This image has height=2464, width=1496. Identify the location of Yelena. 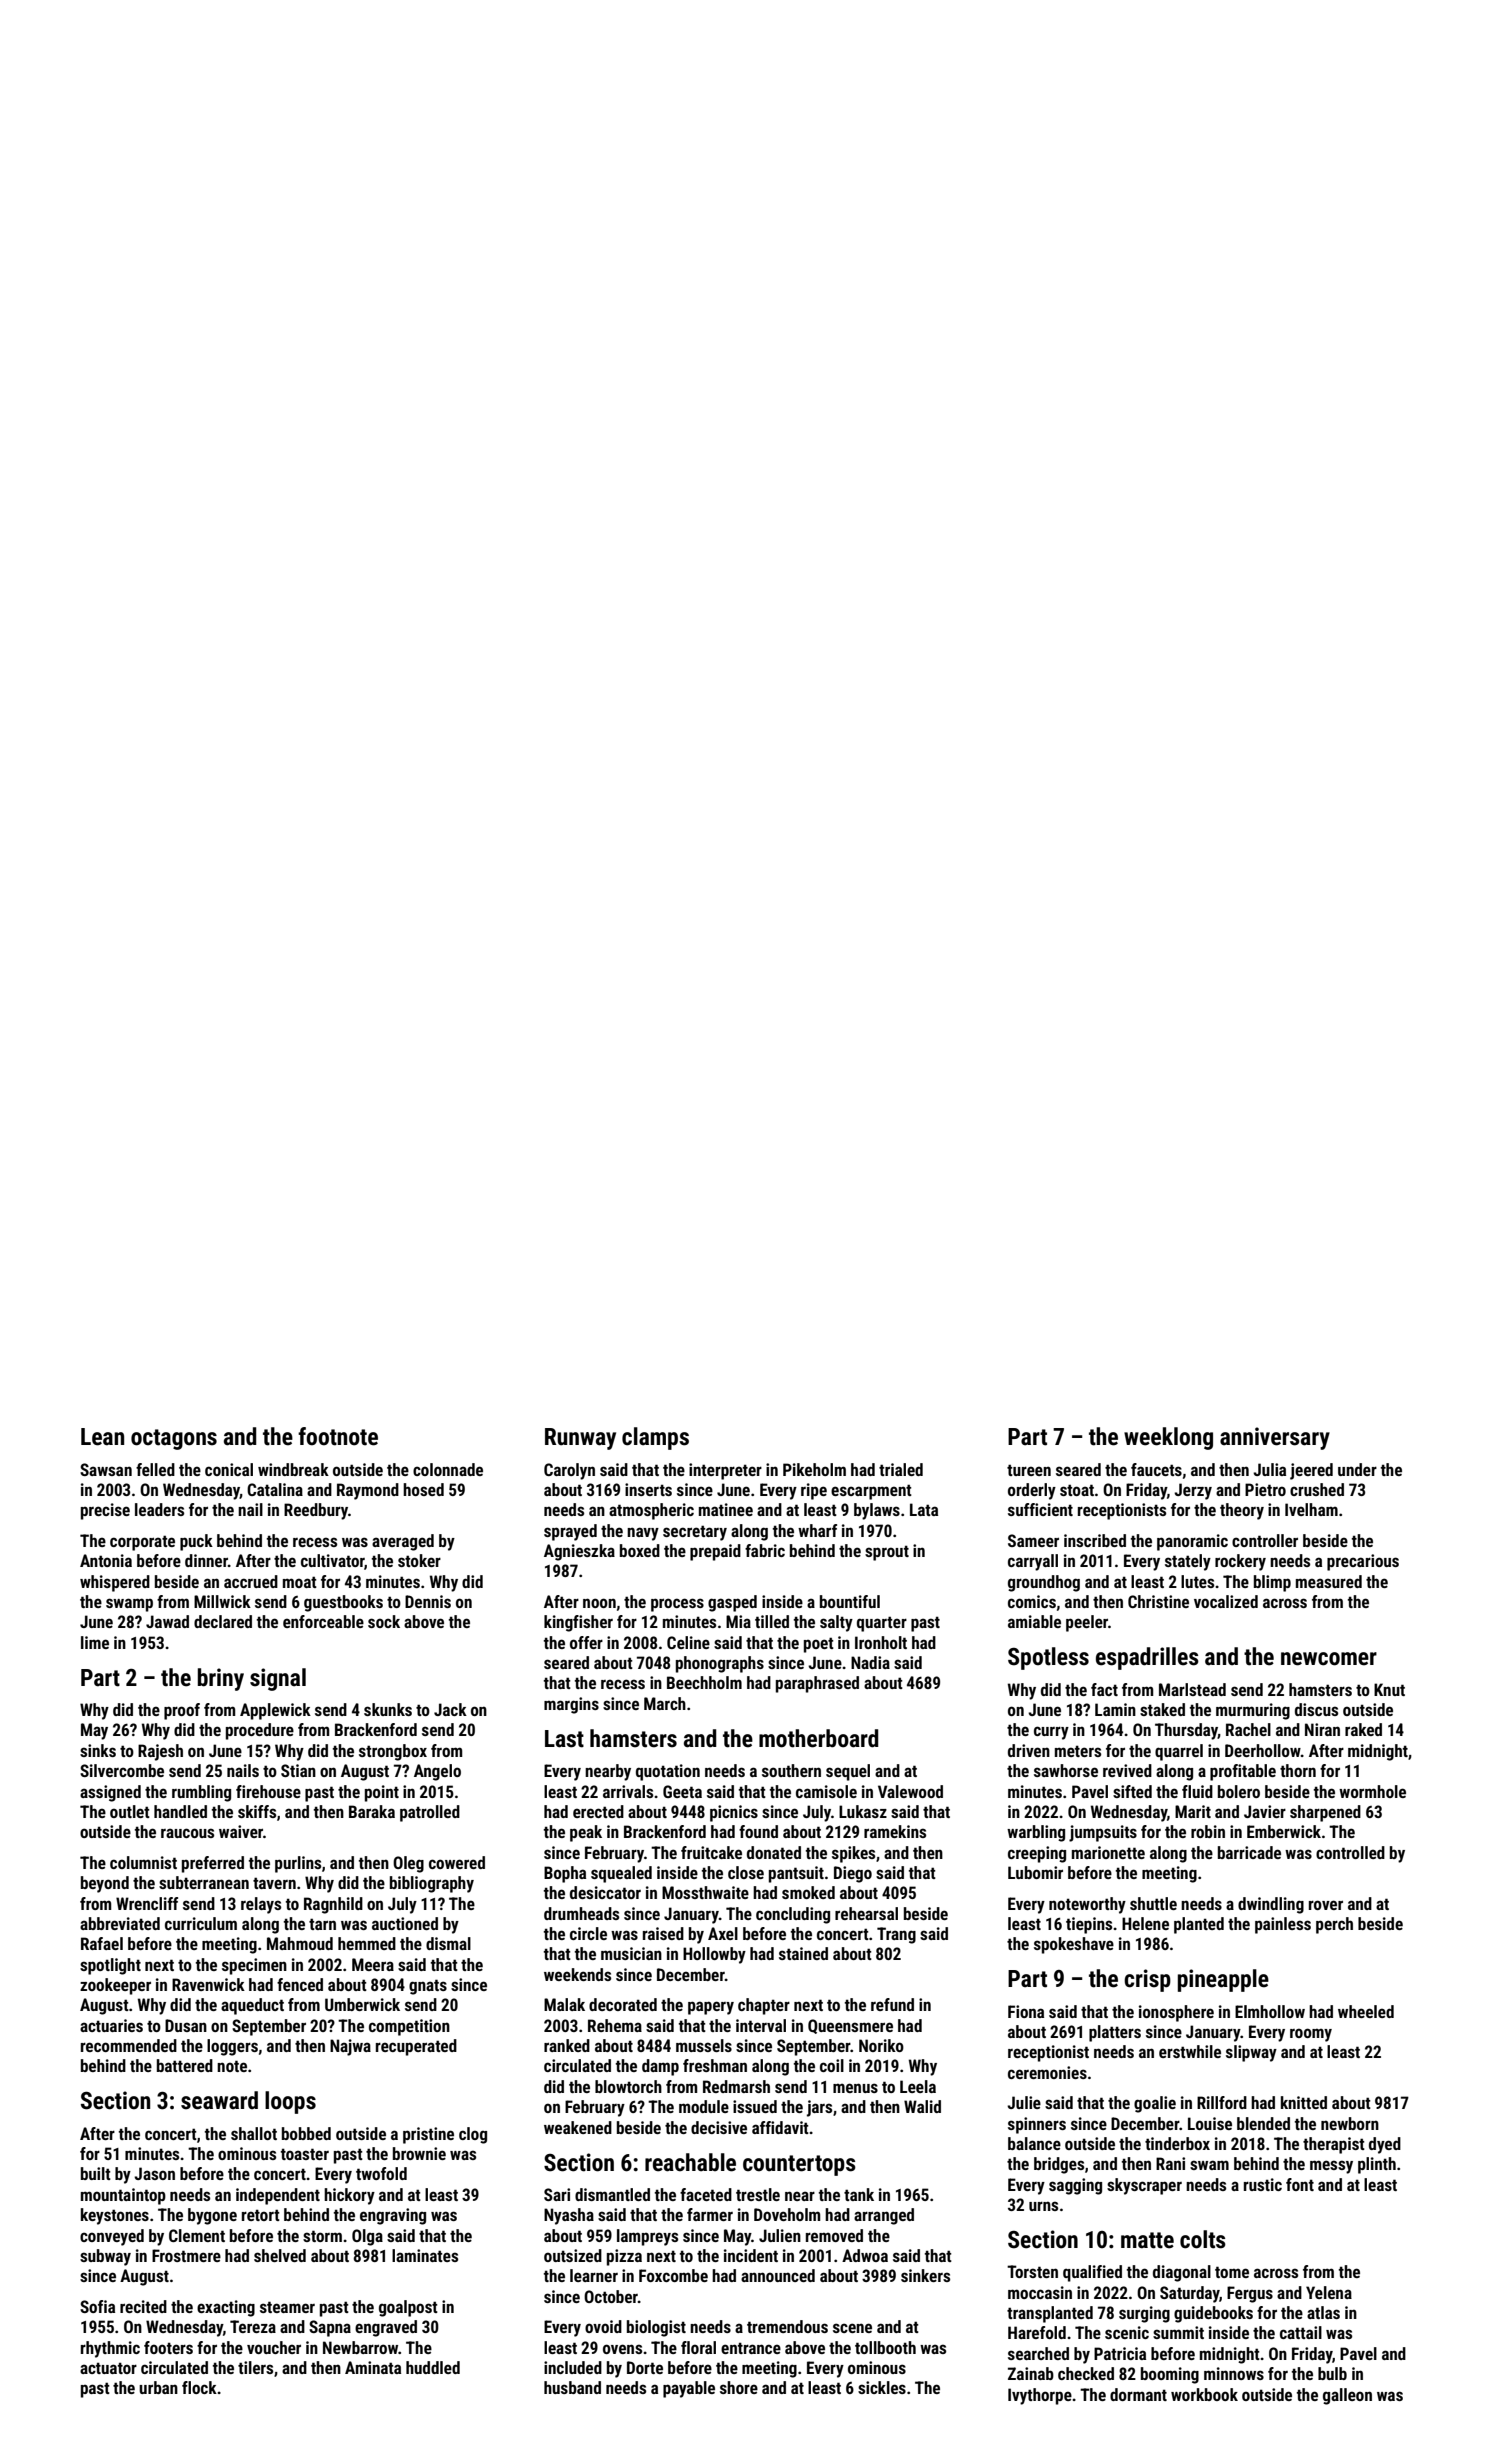
(1329, 2292).
